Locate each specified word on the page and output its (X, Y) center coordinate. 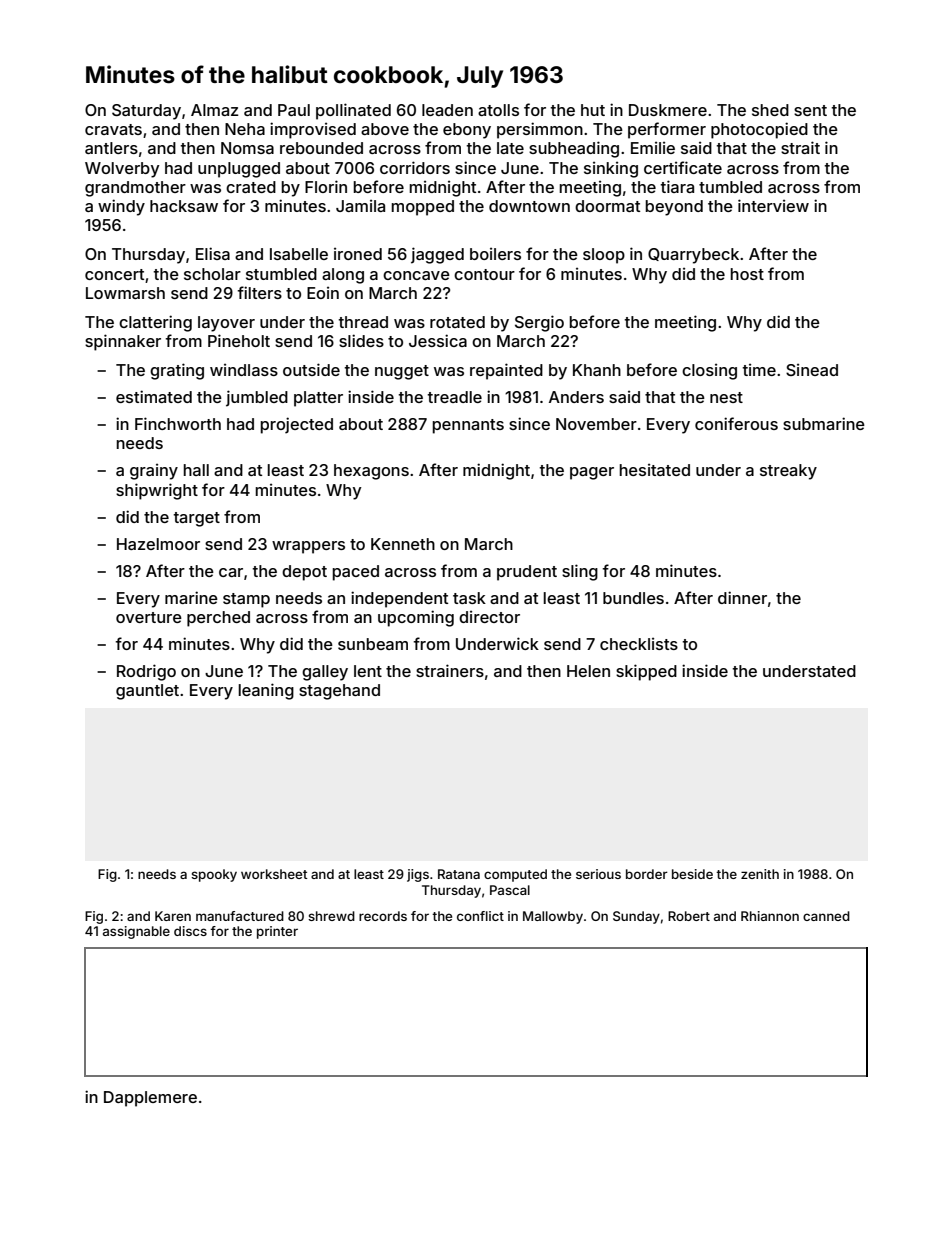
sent (810, 110)
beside (692, 874)
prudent (527, 573)
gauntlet (147, 692)
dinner (742, 597)
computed (515, 875)
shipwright (157, 491)
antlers (111, 148)
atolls (498, 110)
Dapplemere (150, 1099)
